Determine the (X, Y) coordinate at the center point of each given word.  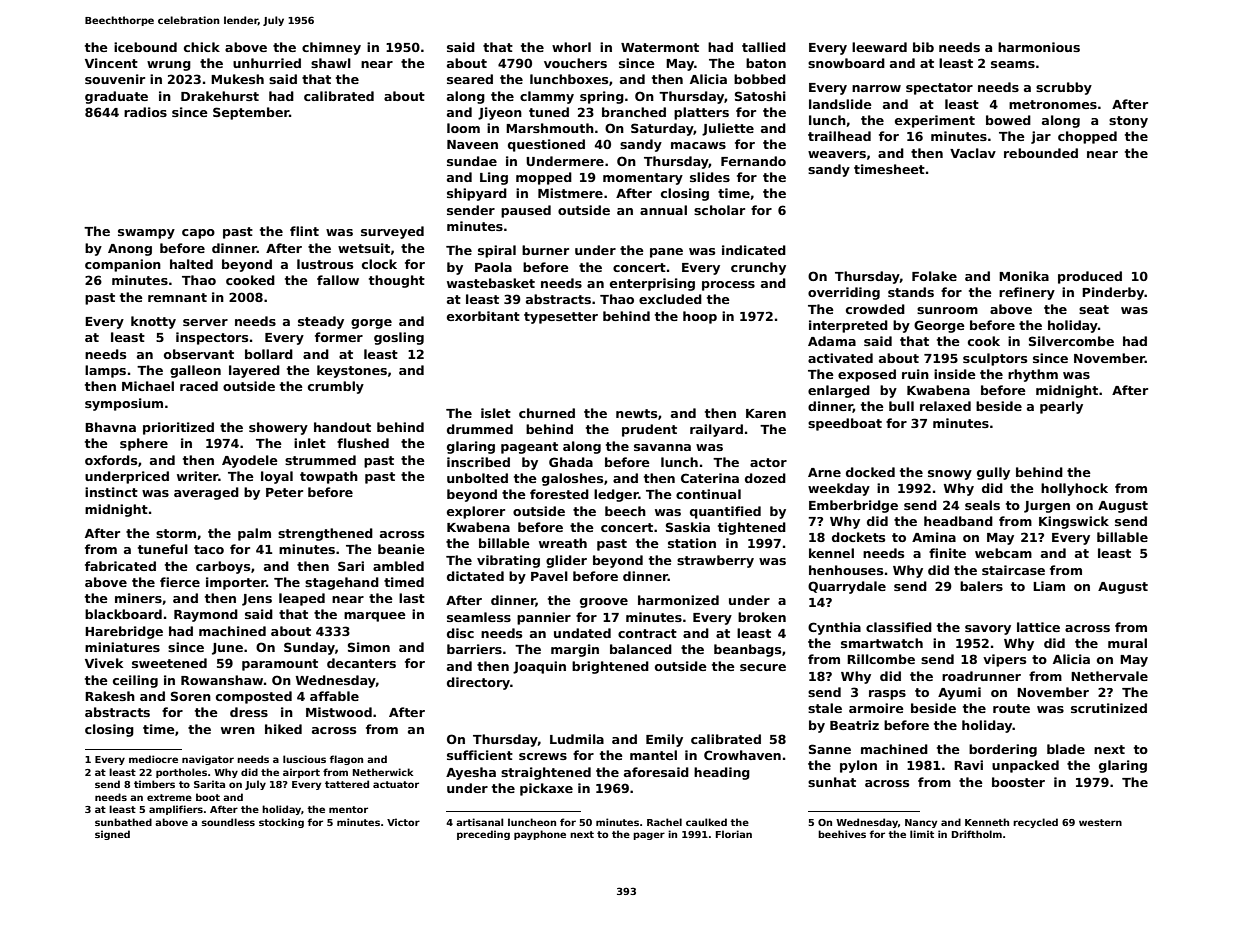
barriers (474, 649)
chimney (331, 48)
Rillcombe (881, 659)
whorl (571, 47)
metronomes (1053, 104)
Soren (191, 696)
